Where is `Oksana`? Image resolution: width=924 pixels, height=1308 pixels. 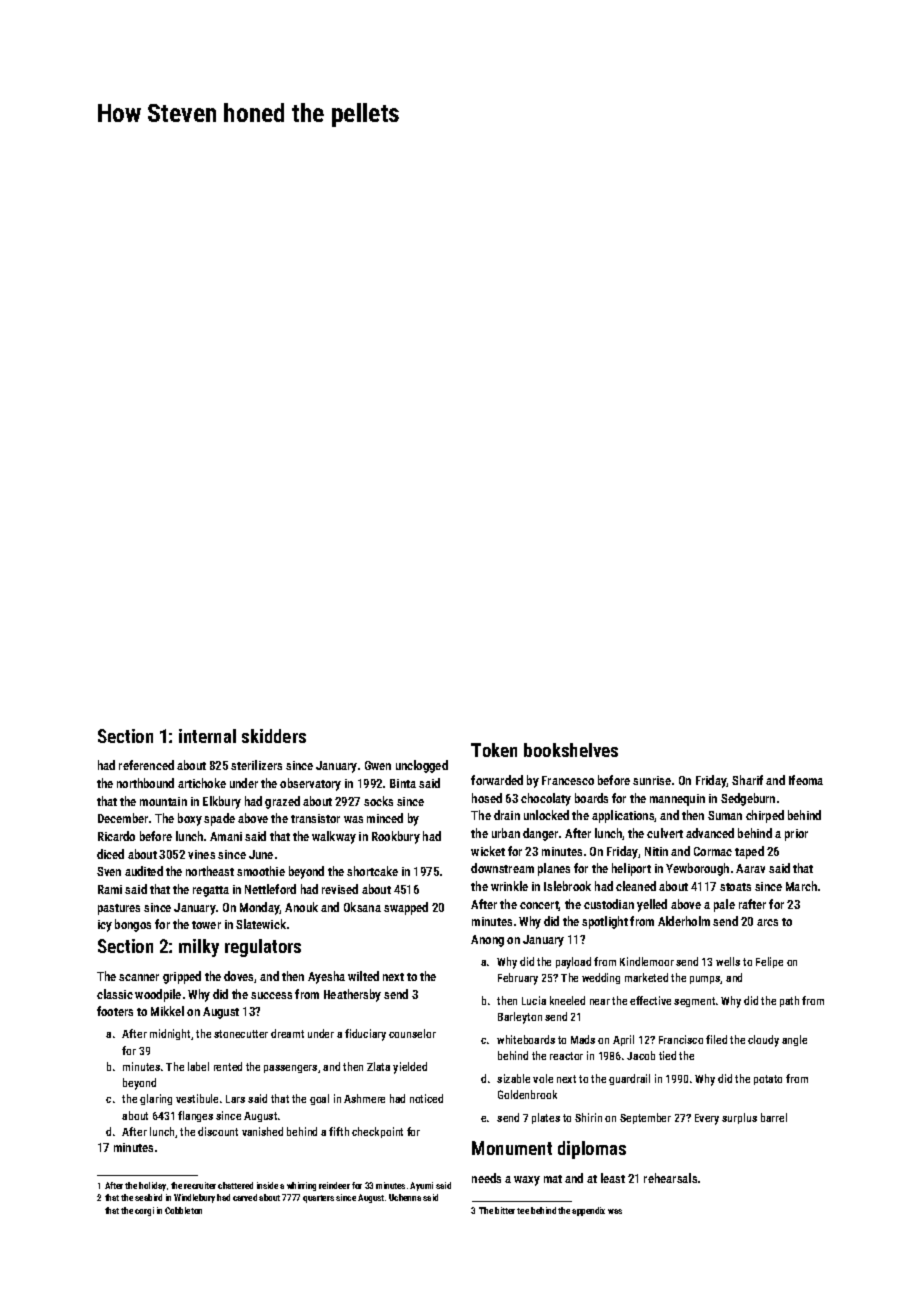 Oksana is located at coordinates (362, 907).
